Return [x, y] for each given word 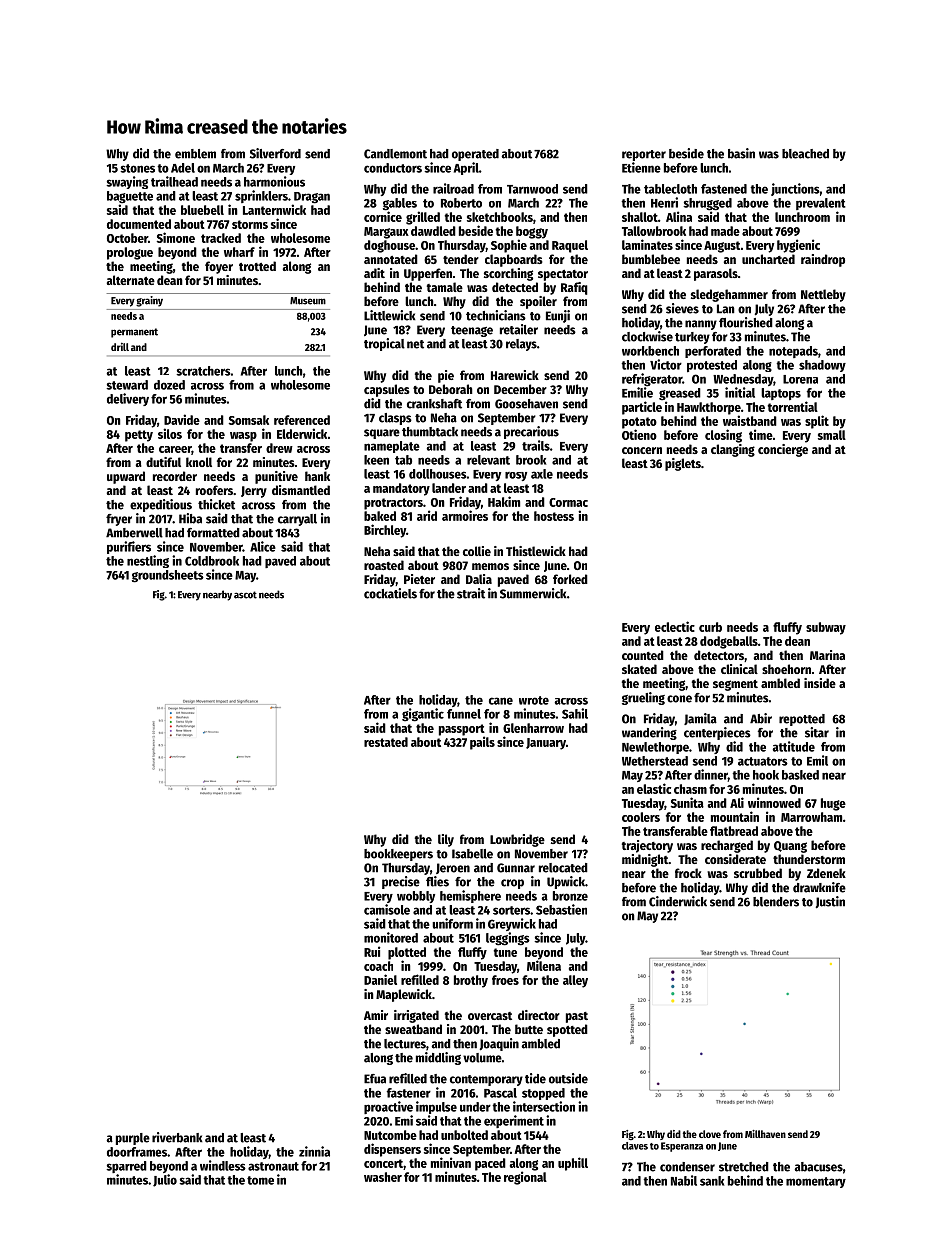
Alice [263, 546]
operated [475, 155]
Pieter [419, 579]
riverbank [177, 1137]
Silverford [275, 153]
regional [525, 1178]
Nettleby [823, 295]
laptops [781, 394]
